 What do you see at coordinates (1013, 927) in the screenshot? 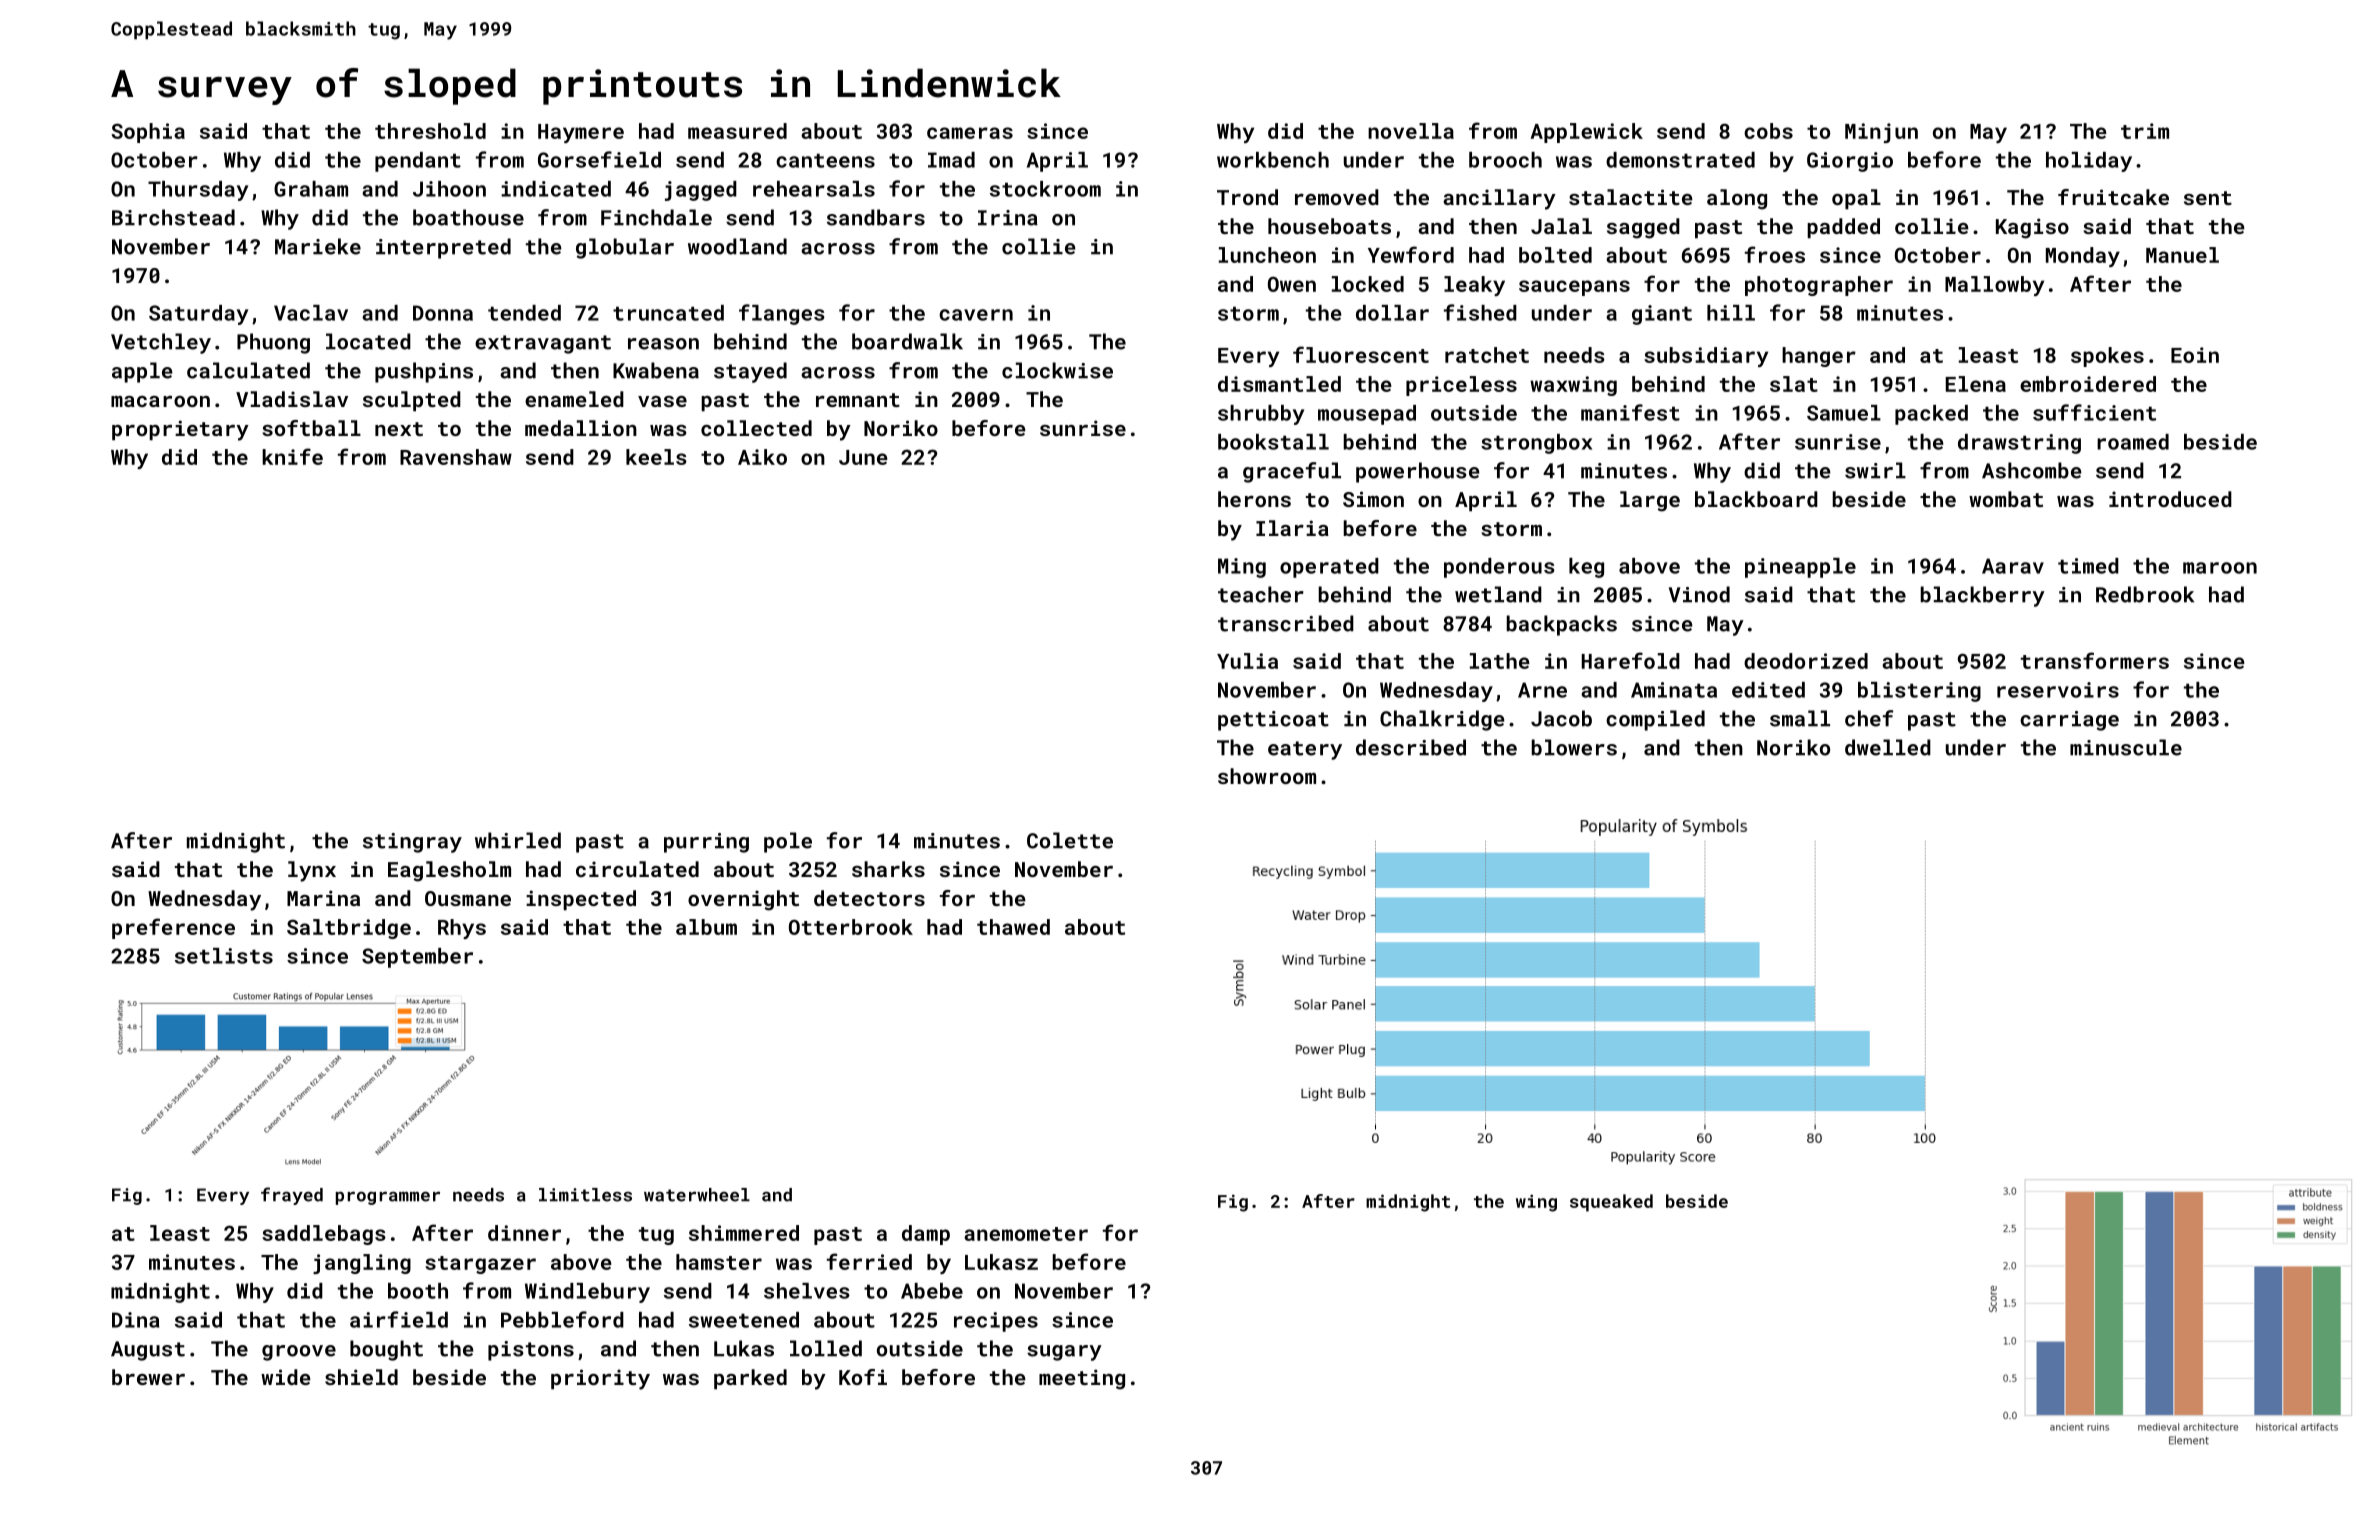
I see `thawed` at bounding box center [1013, 927].
